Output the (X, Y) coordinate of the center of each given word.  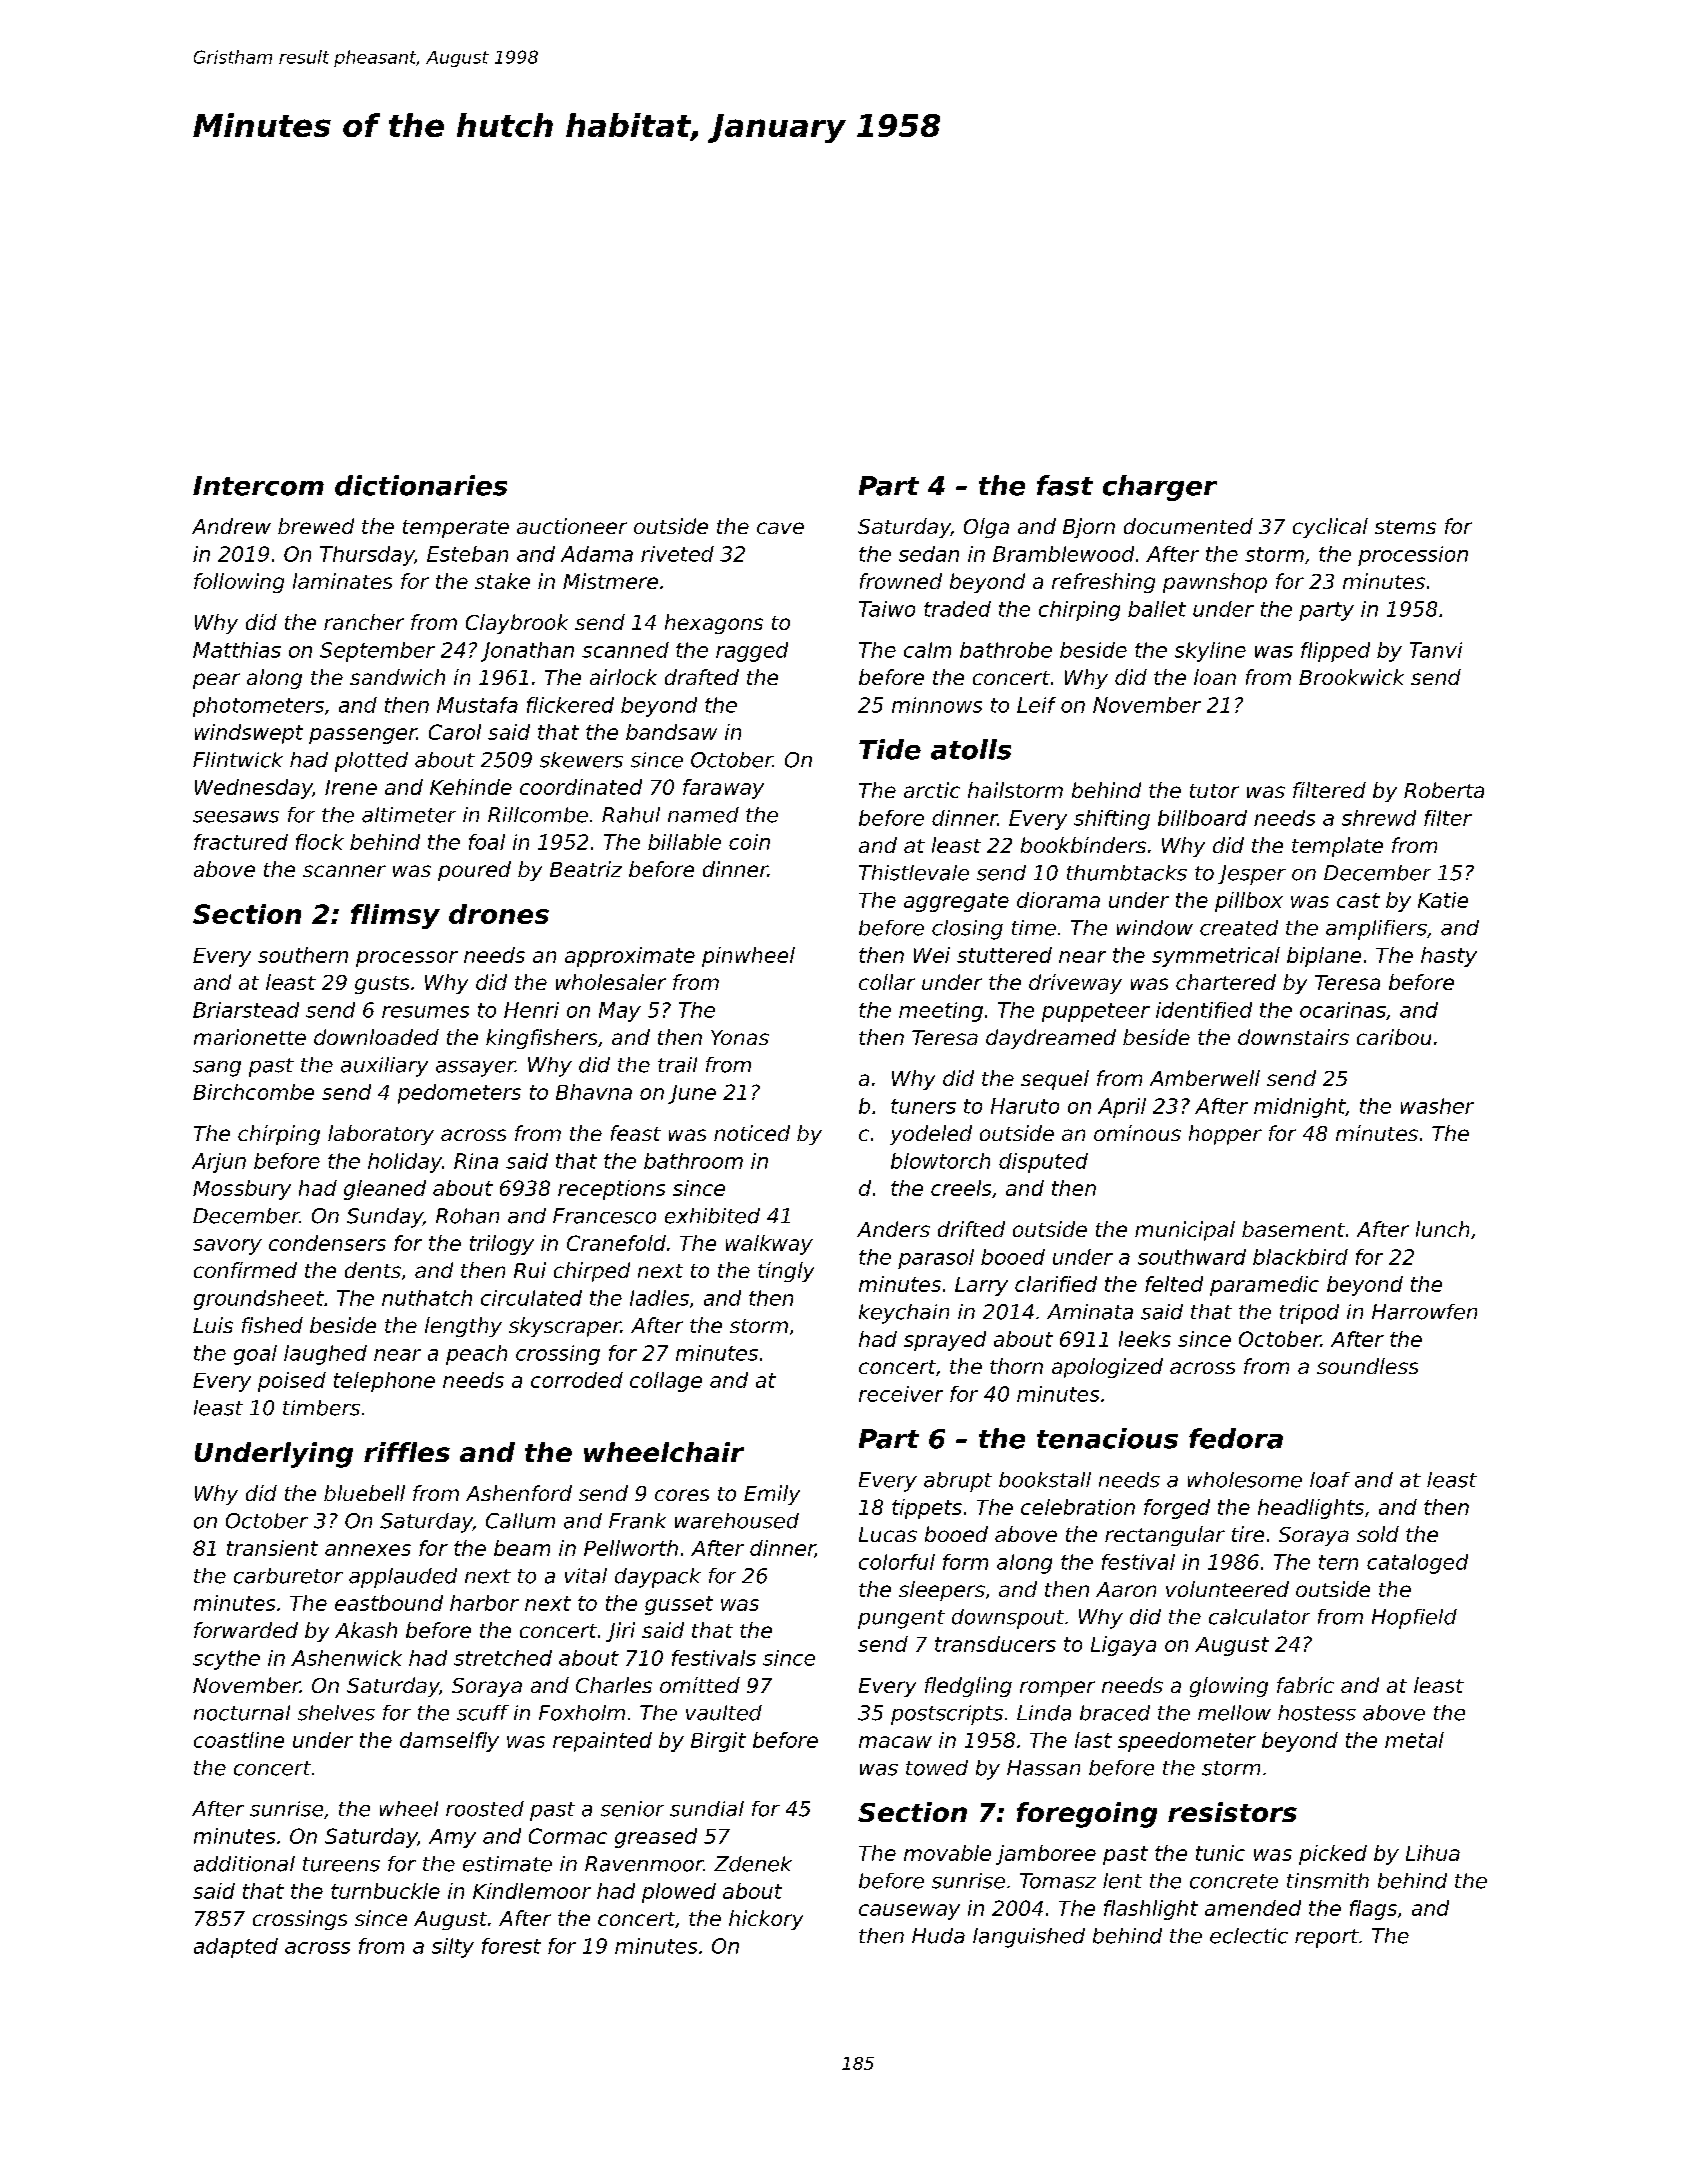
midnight (1300, 1108)
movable (947, 1853)
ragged (752, 652)
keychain (904, 1314)
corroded (577, 1380)
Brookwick (1351, 677)
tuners (923, 1106)
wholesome (1245, 1480)
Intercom (258, 486)
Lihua (1433, 1853)
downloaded (376, 1037)
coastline (239, 1740)
